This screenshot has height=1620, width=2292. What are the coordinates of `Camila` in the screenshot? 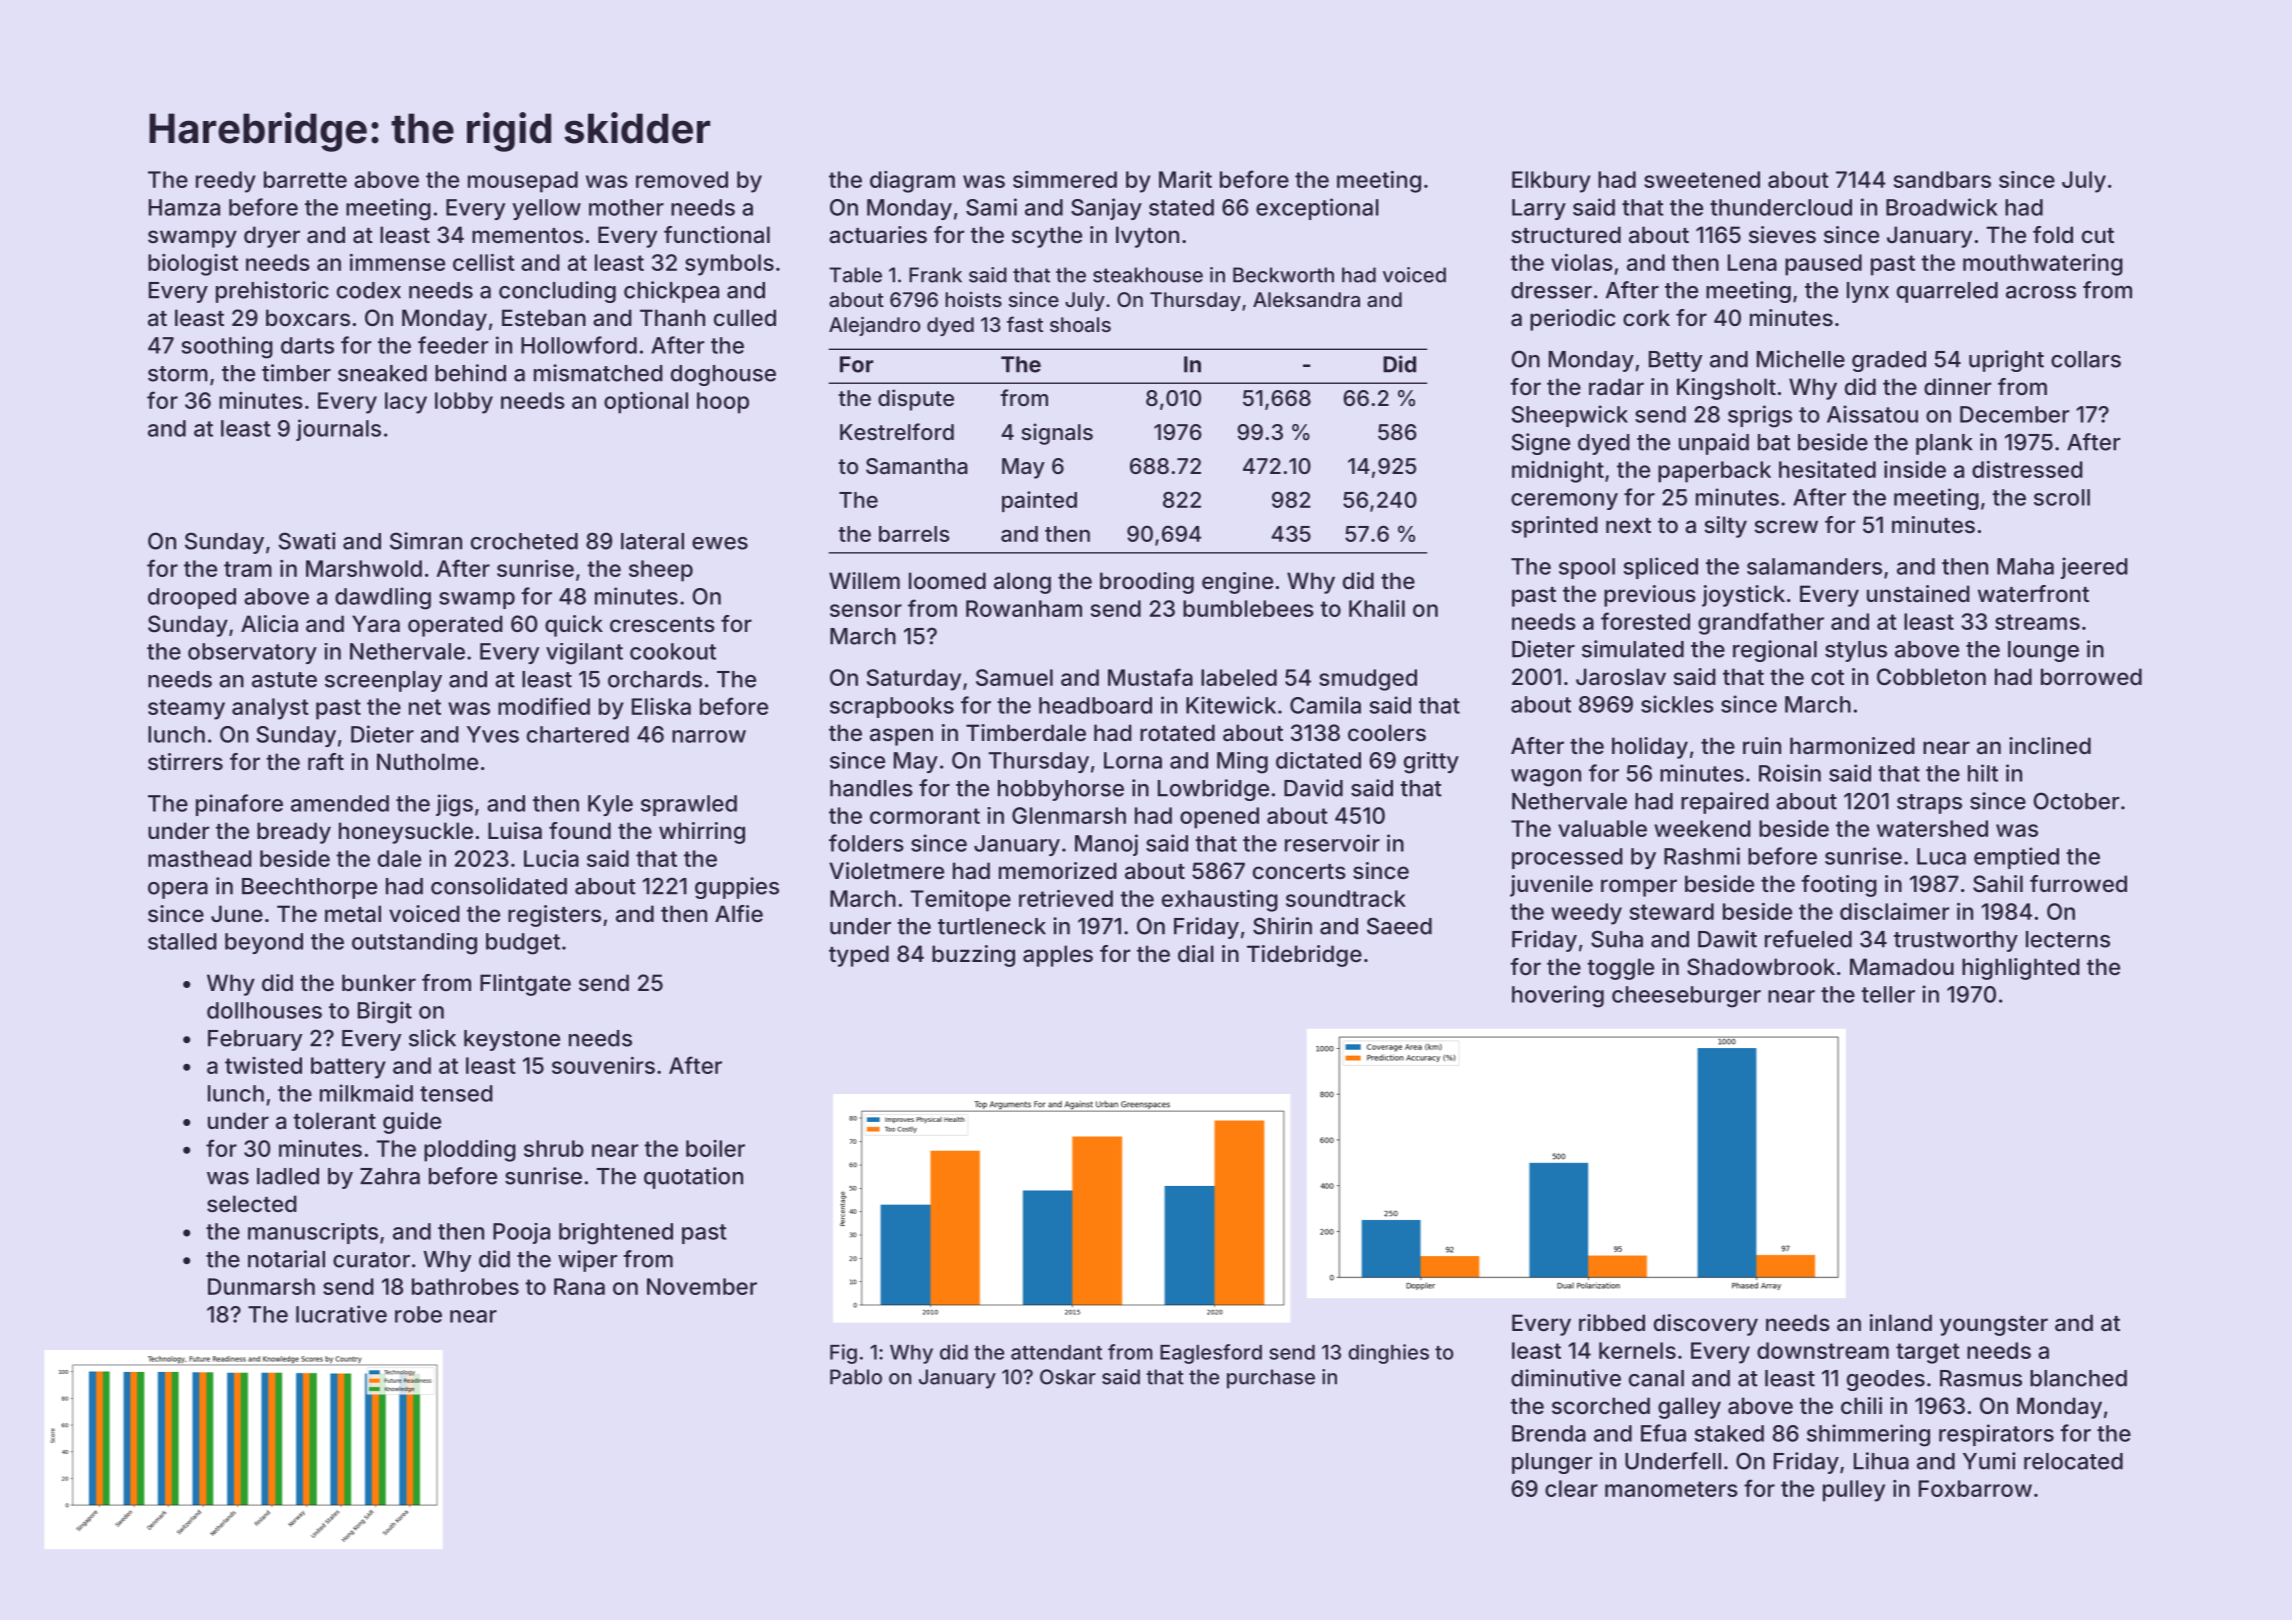 It's located at (1325, 705).
